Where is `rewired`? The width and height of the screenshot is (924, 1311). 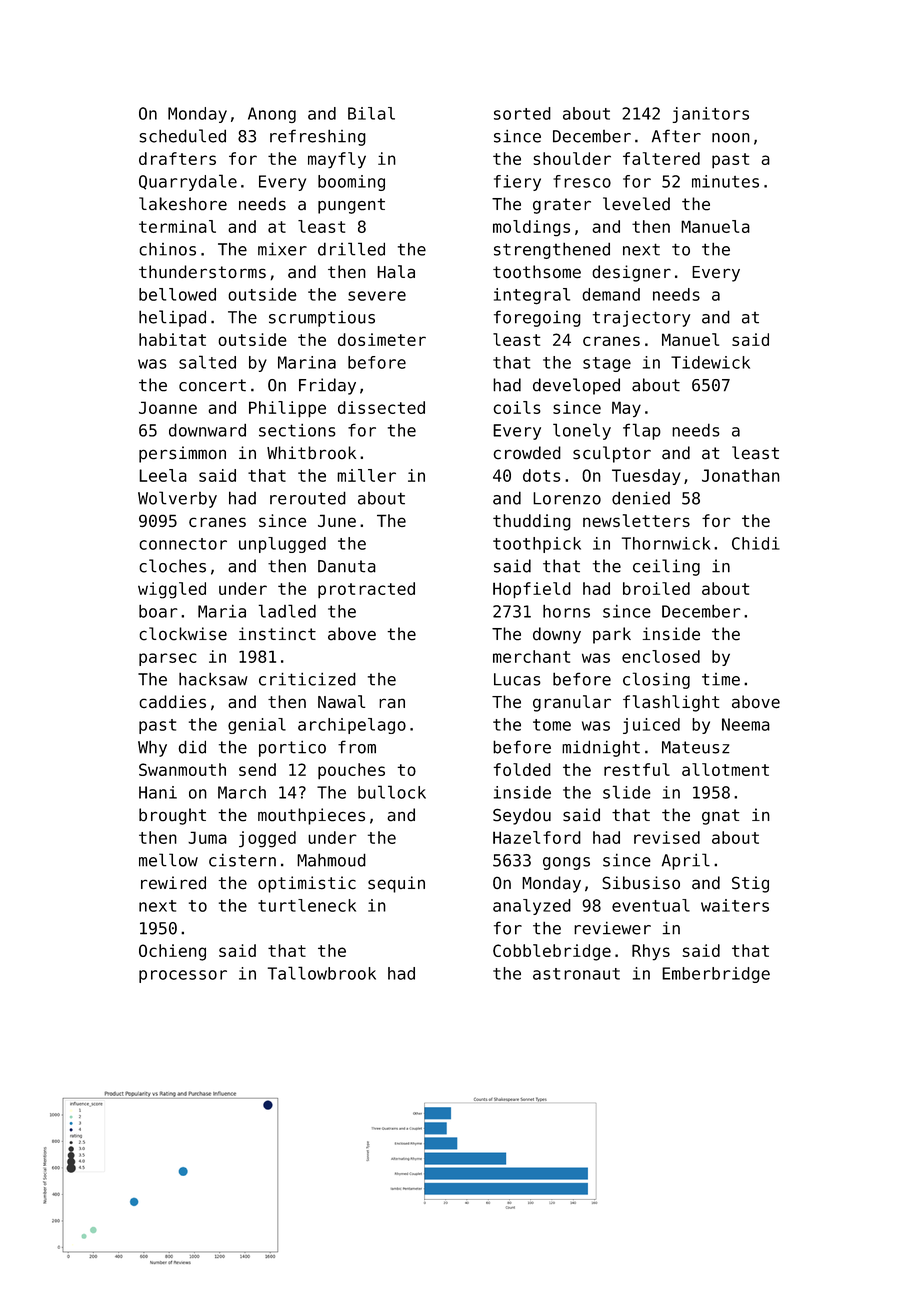 rewired is located at coordinates (173, 883).
